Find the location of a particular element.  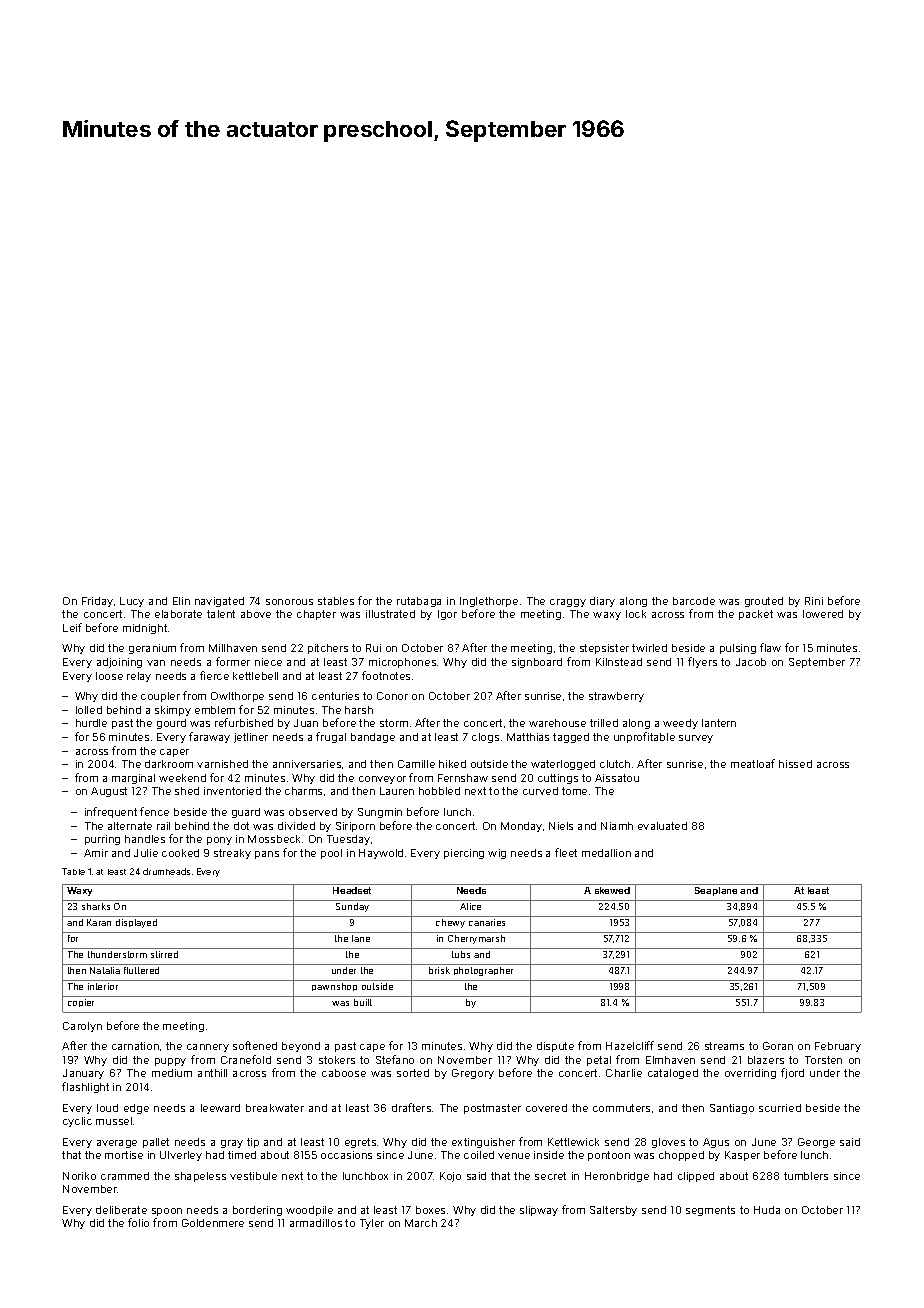

barcode is located at coordinates (694, 601).
